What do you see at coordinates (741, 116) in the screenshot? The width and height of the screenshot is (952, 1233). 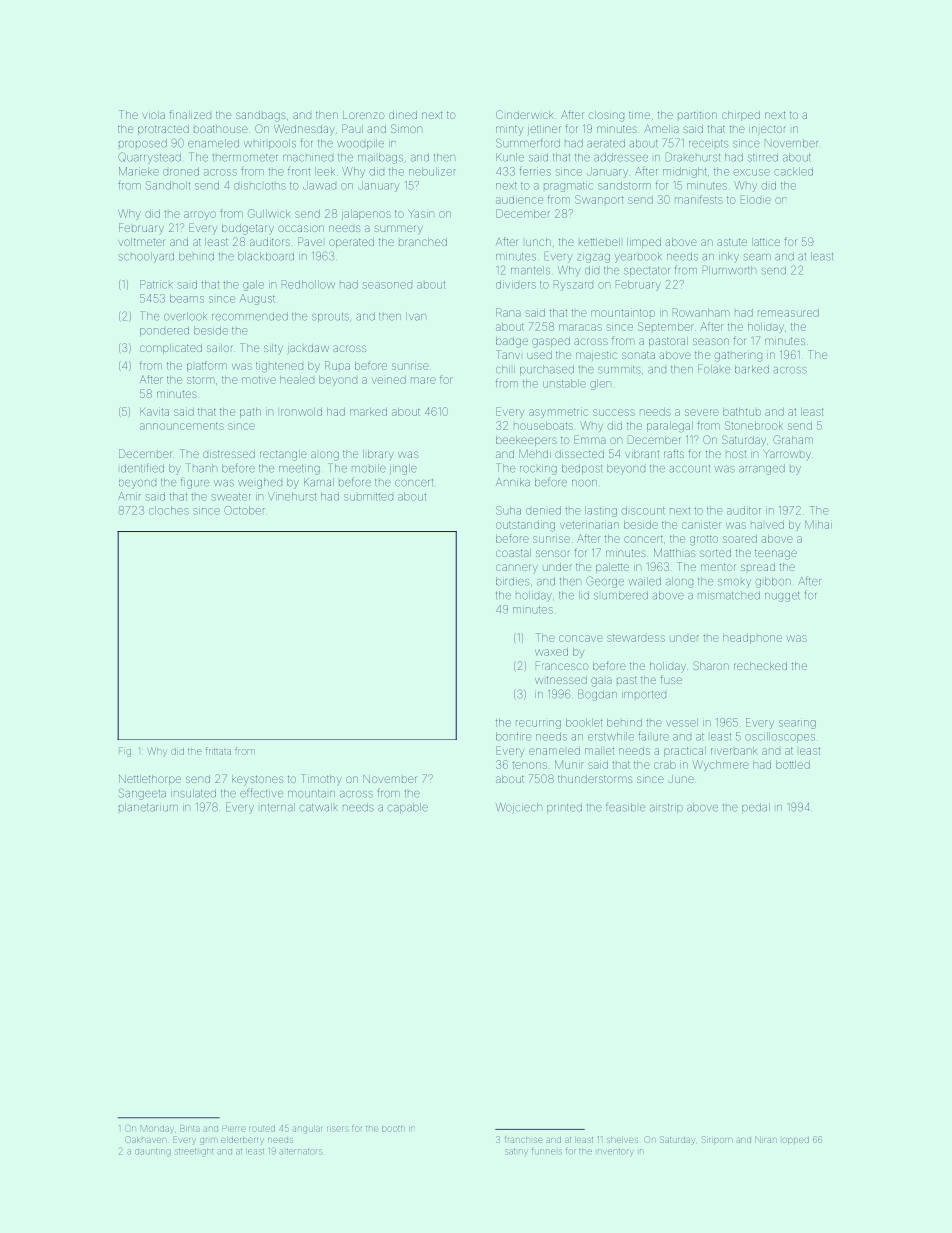 I see `chirped` at bounding box center [741, 116].
